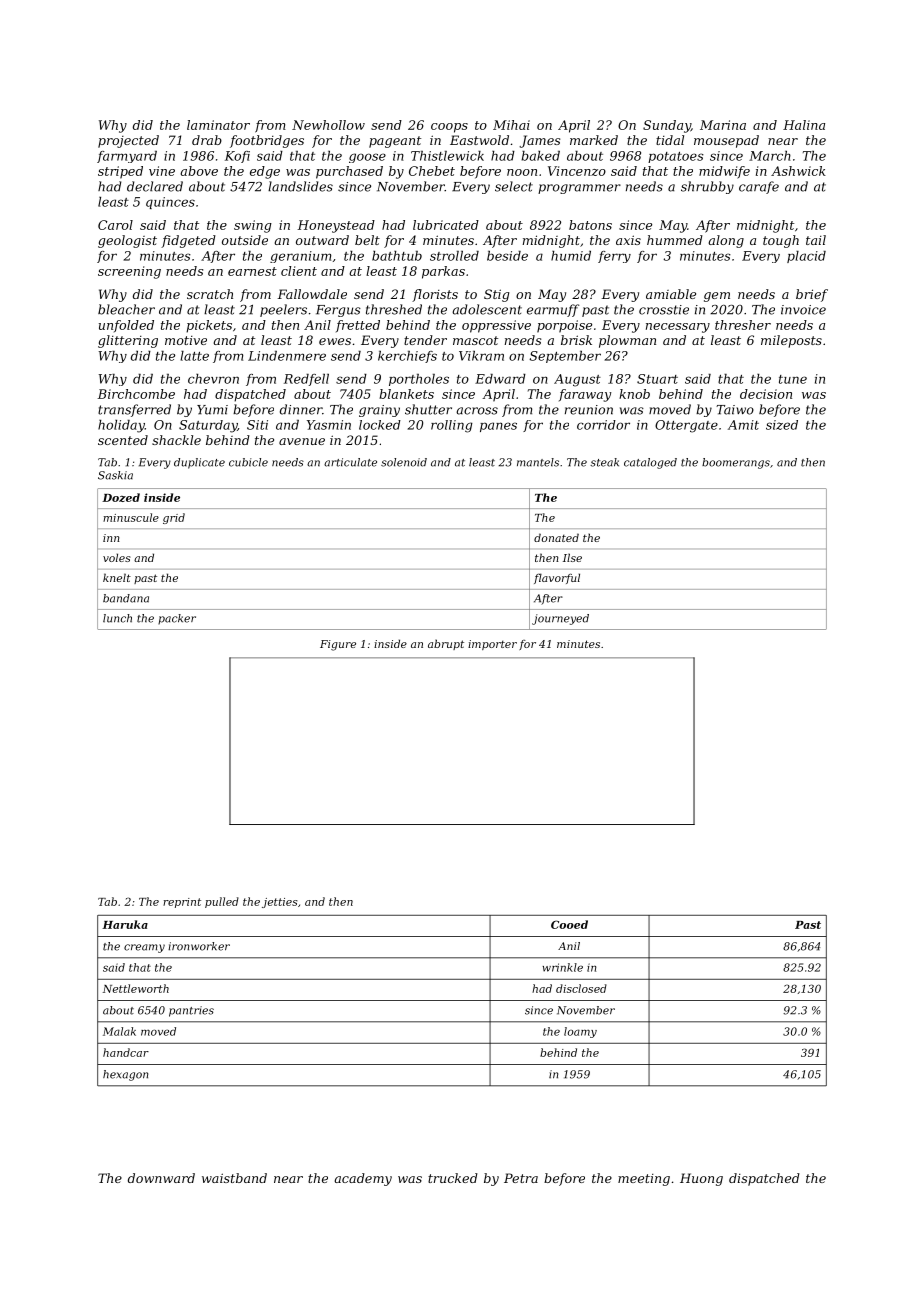 This image has height=1308, width=924. Describe the element at coordinates (581, 988) in the image. I see `disclosed` at that location.
